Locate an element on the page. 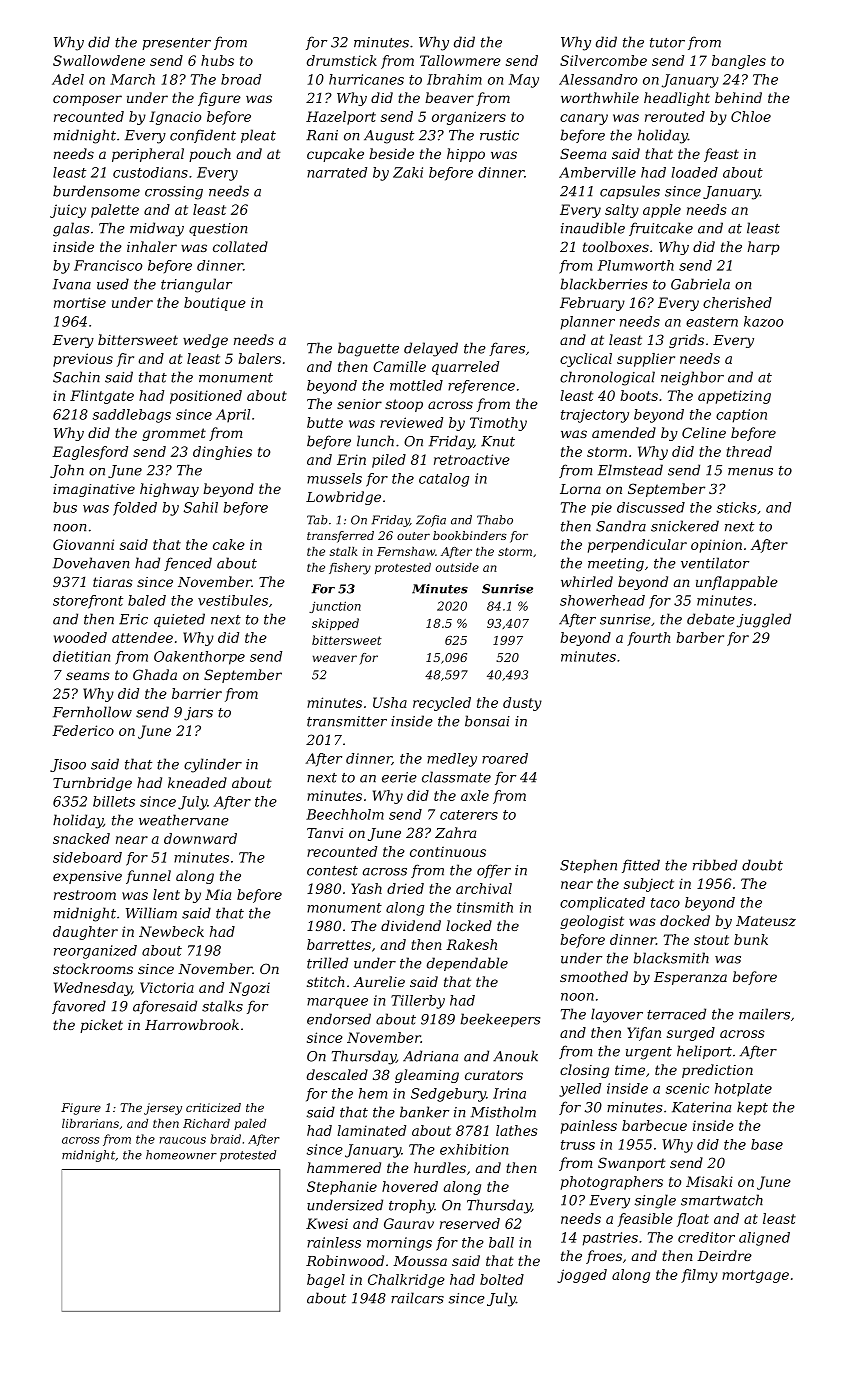  doubt is located at coordinates (762, 865).
